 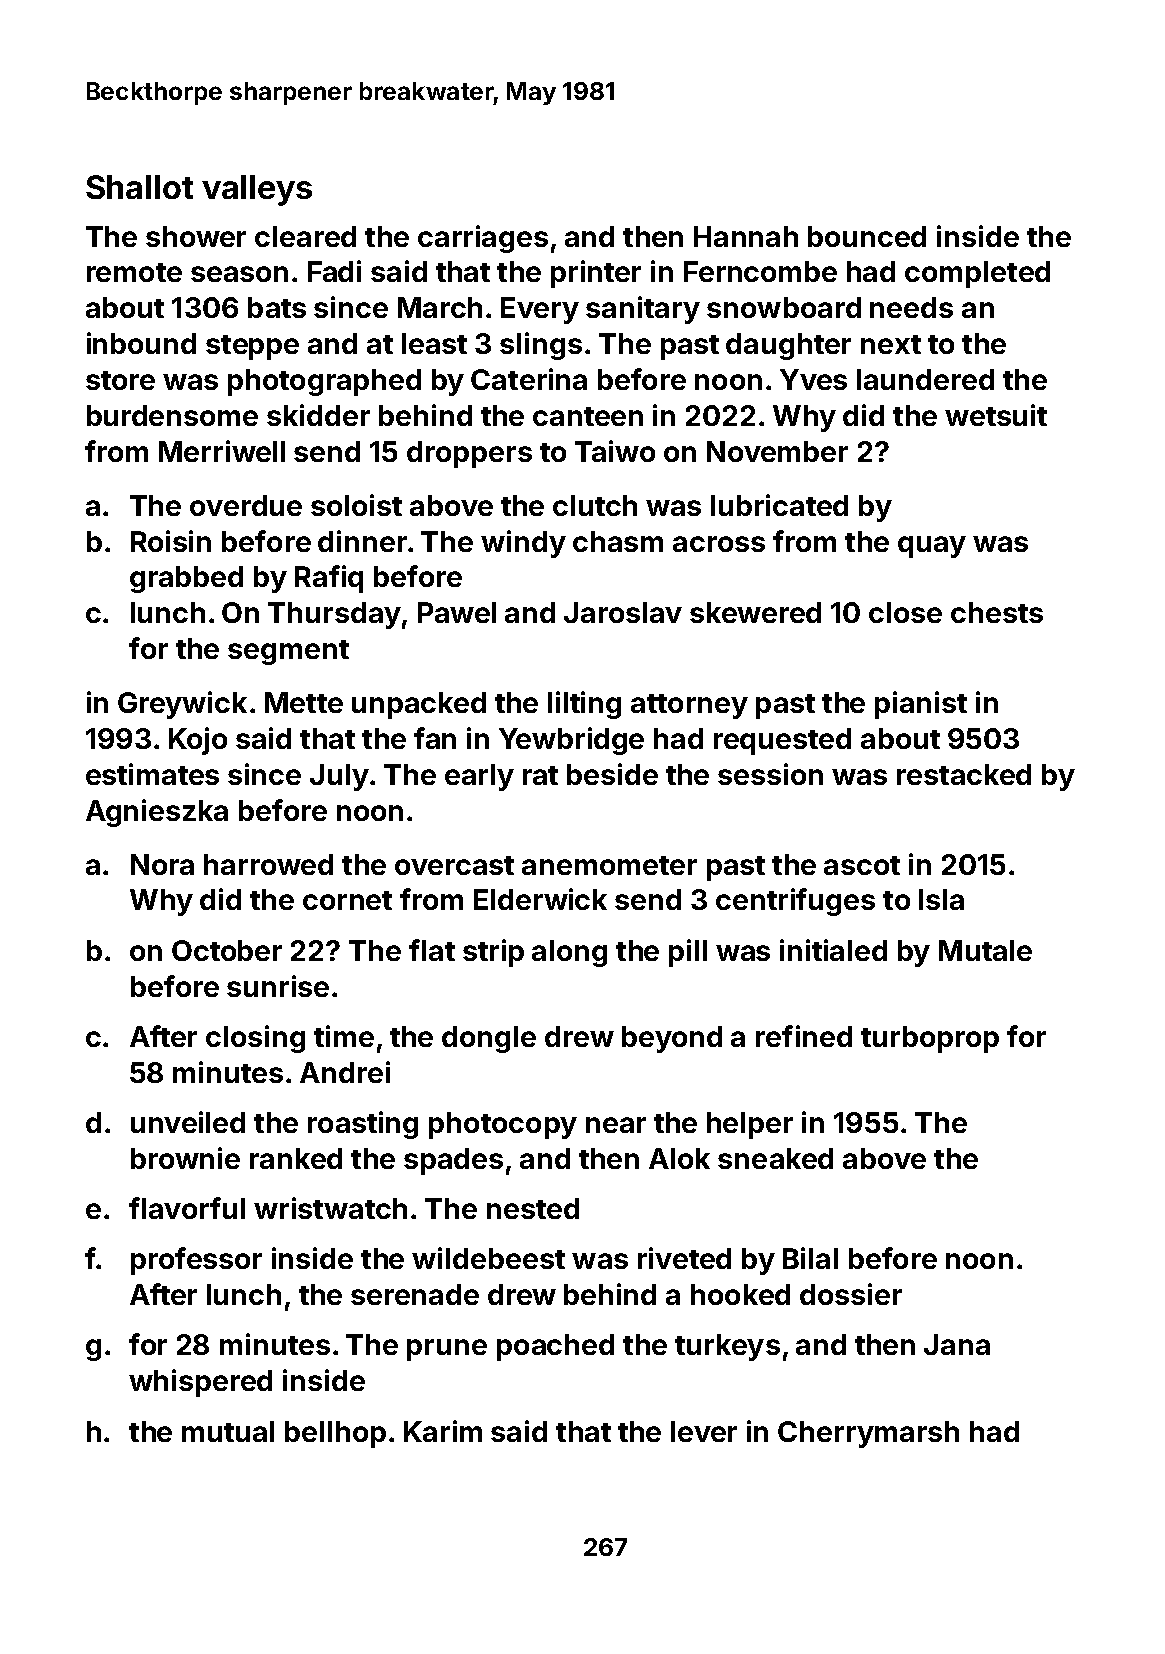 I want to click on Cherrymarsh, so click(x=868, y=1434).
